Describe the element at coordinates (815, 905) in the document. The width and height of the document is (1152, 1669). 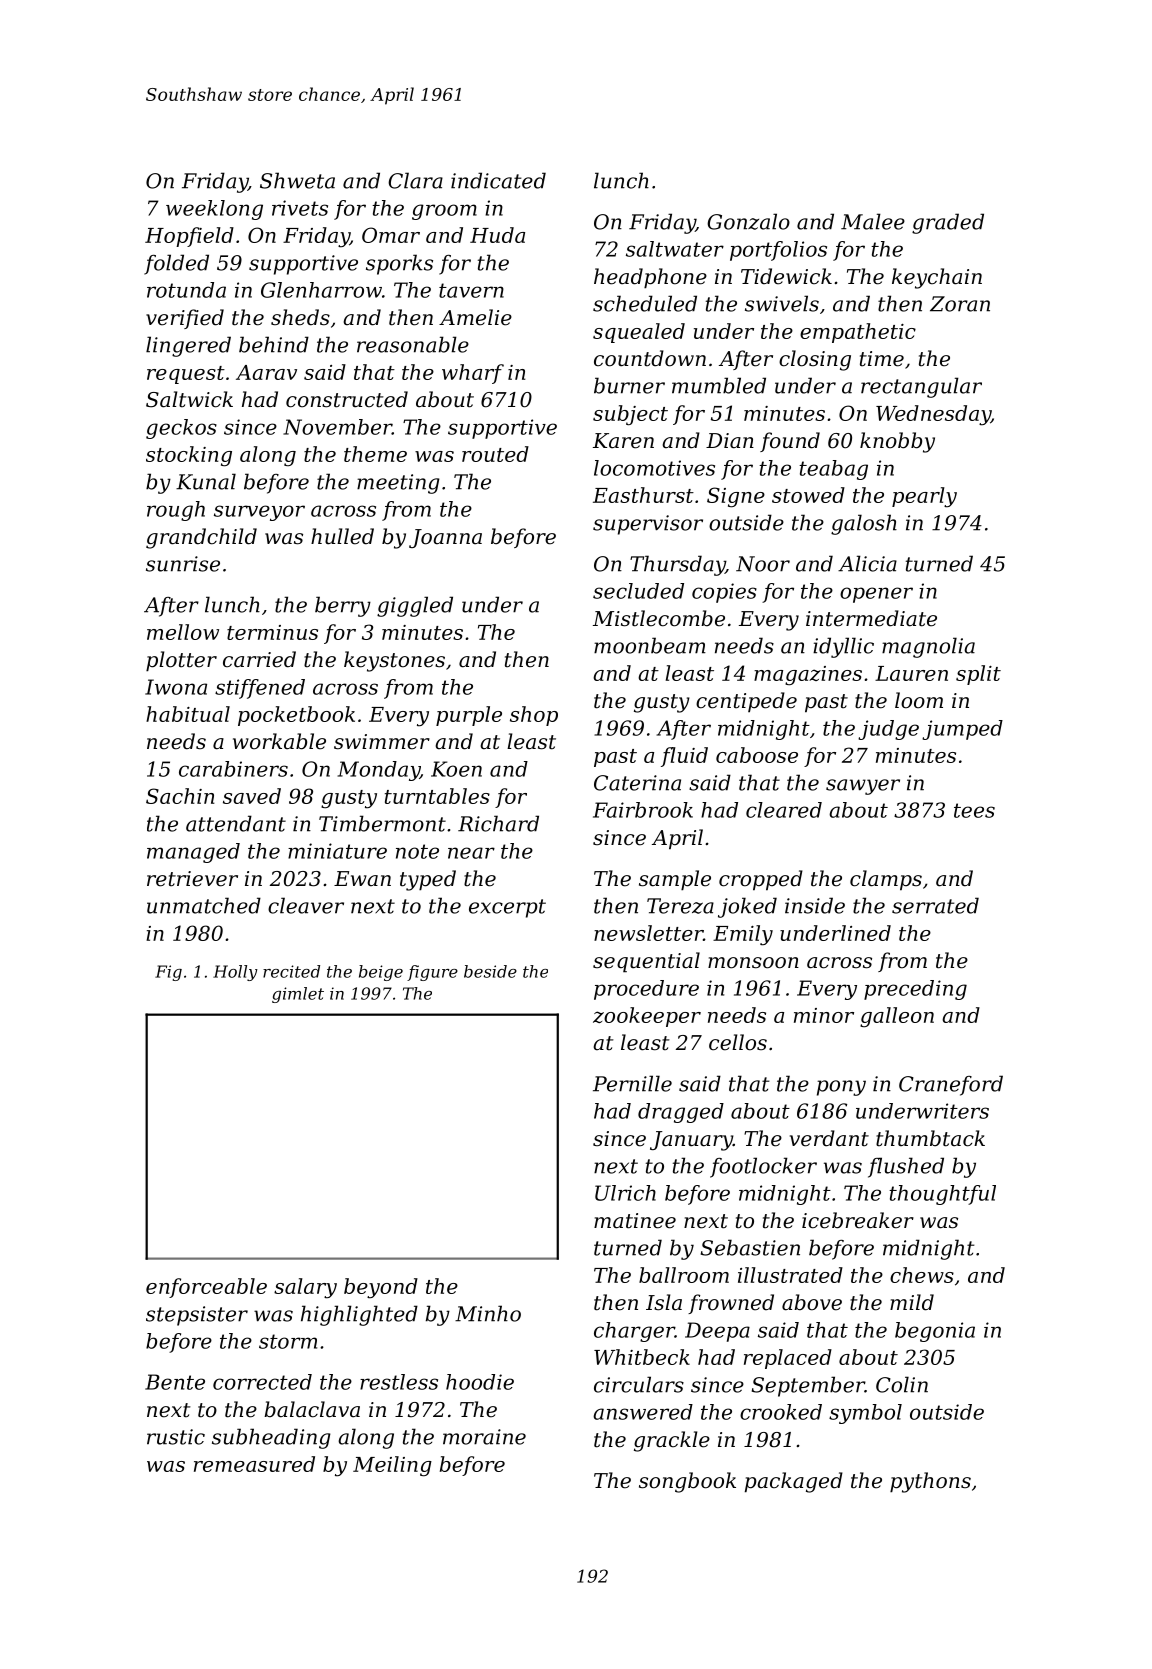
I see `inside` at that location.
